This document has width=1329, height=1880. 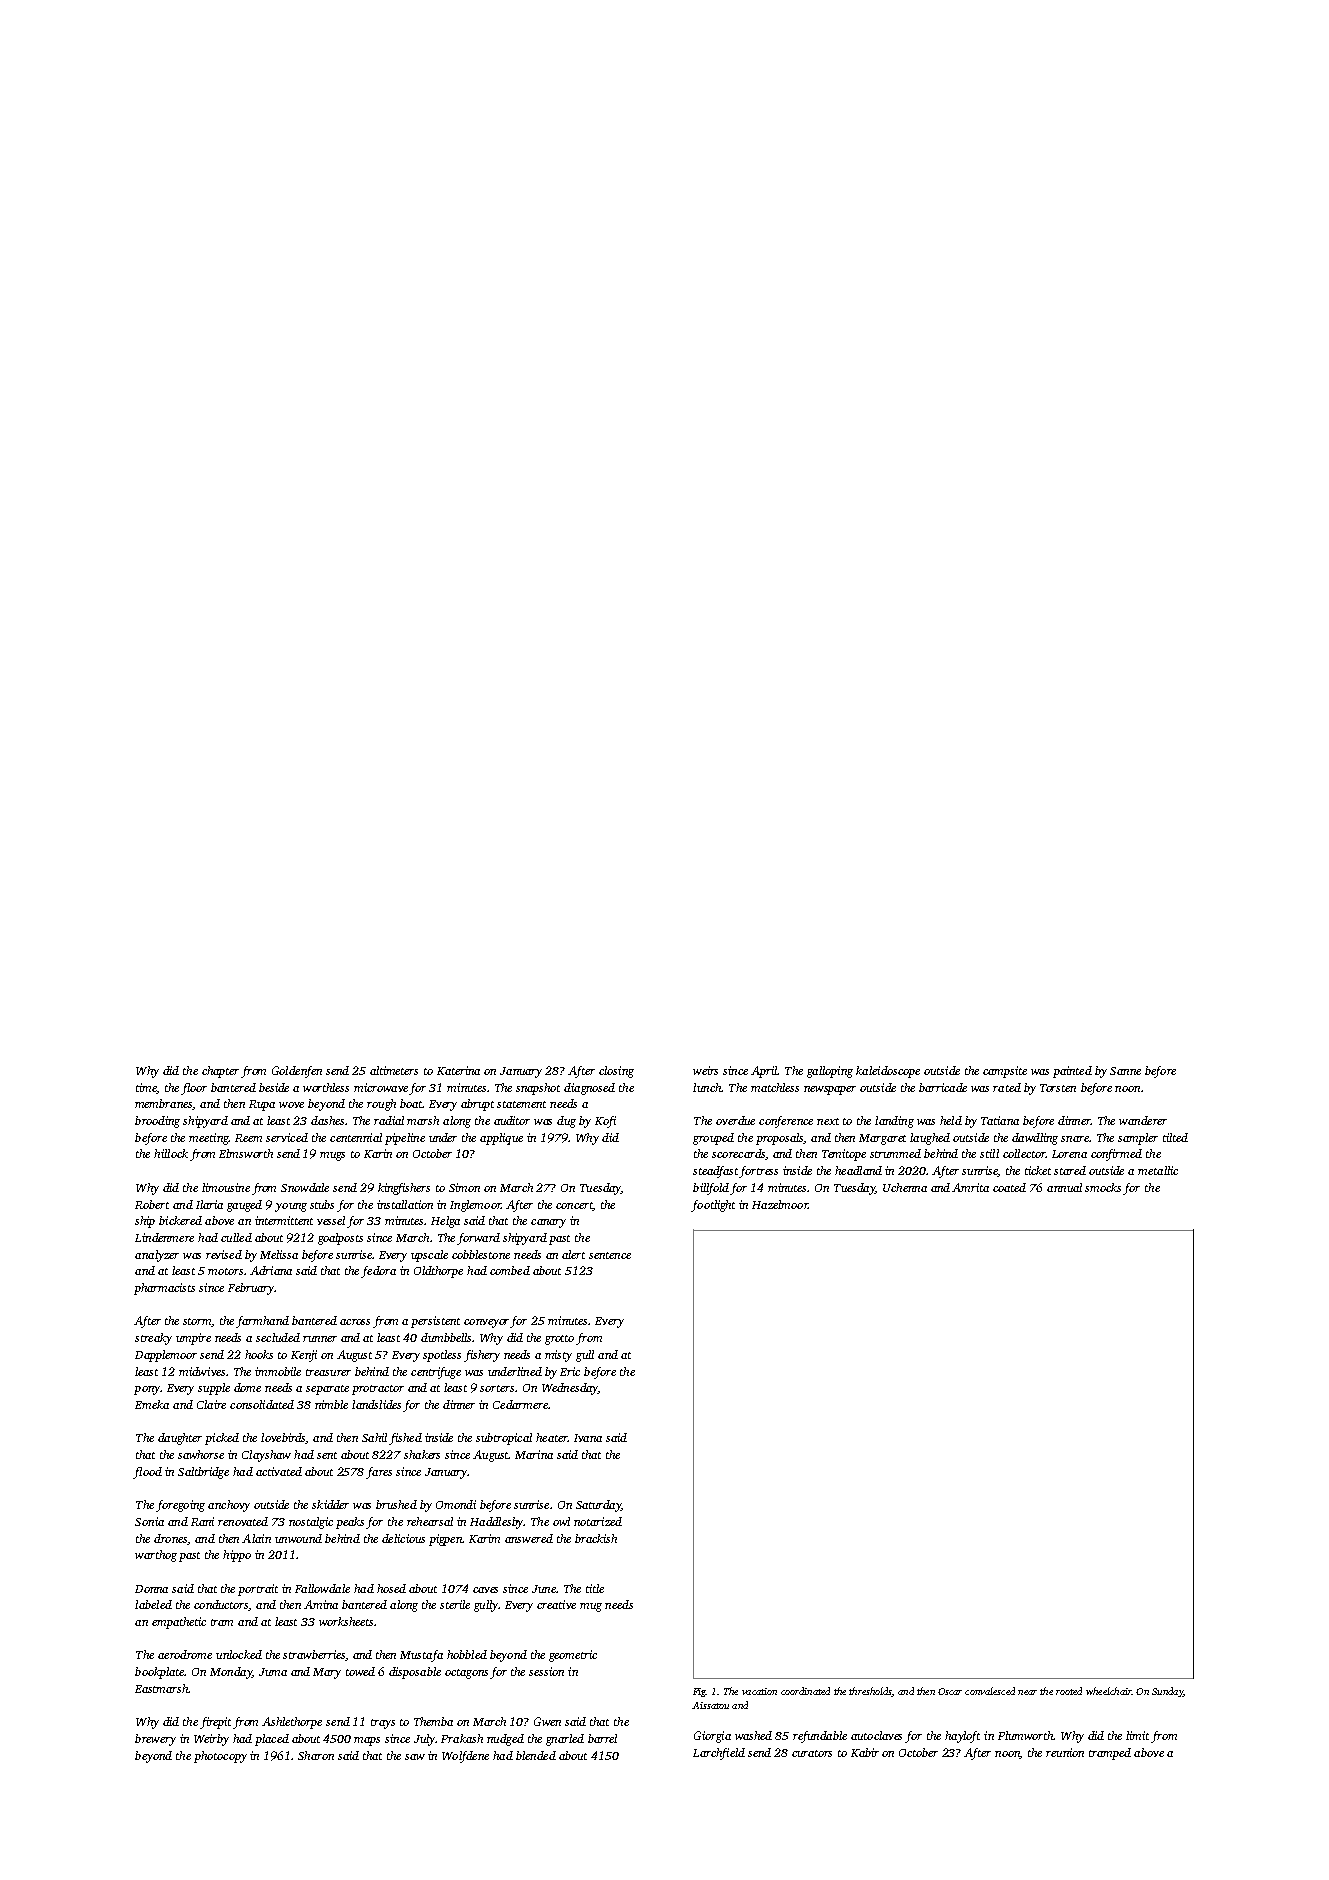 I want to click on Monday, so click(x=231, y=1673).
